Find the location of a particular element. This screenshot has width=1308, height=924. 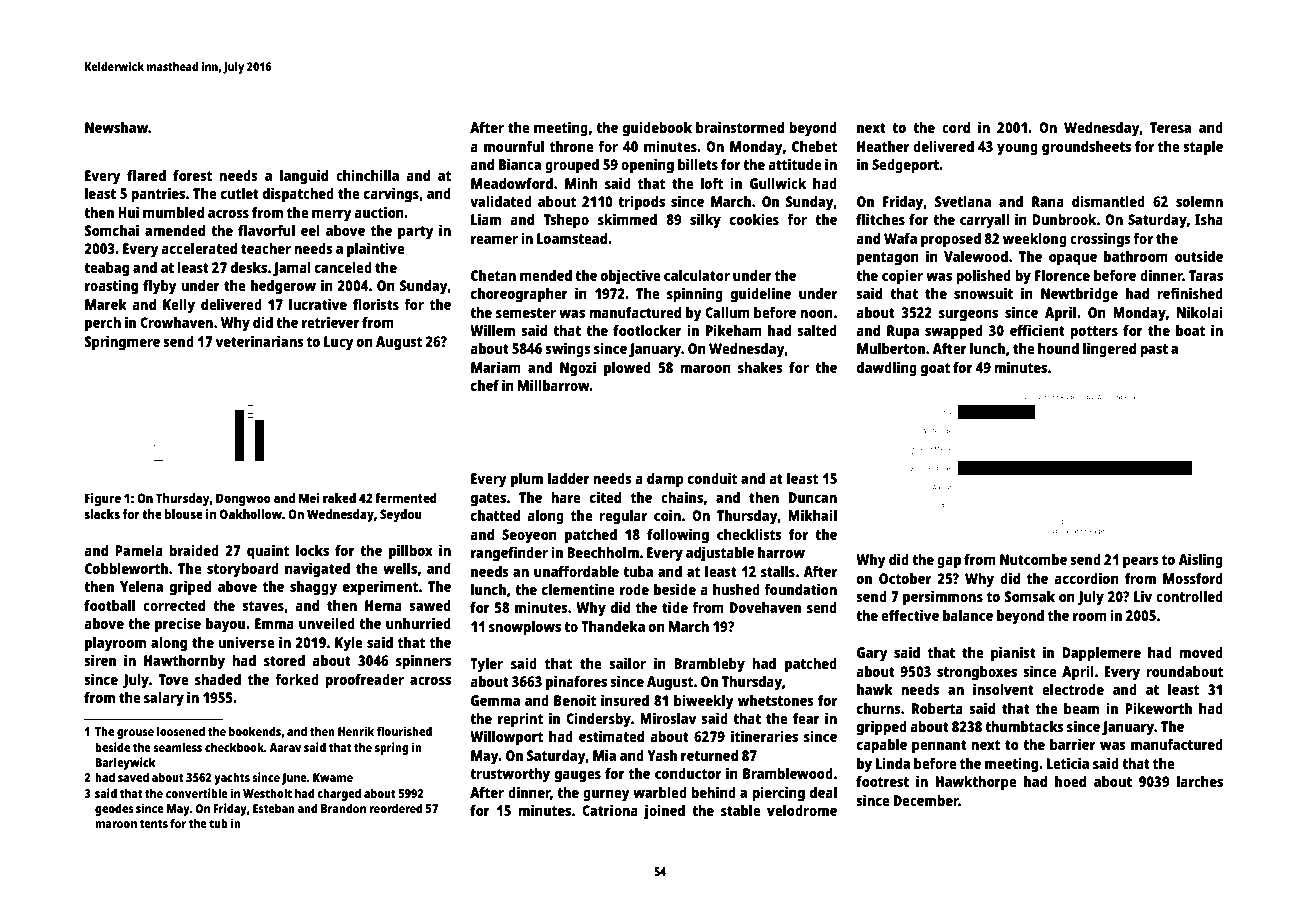

perch is located at coordinates (103, 324).
